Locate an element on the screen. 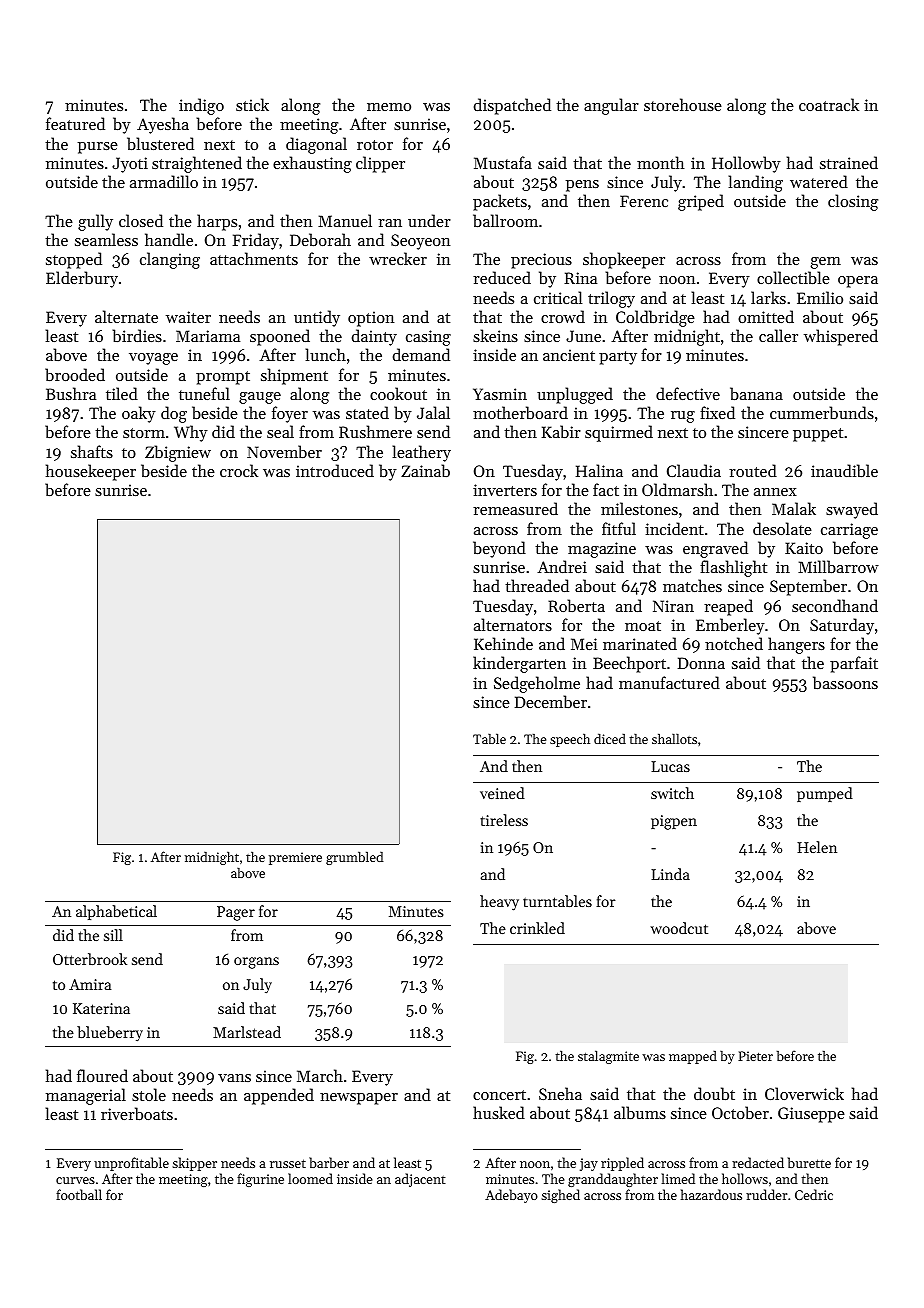 Image resolution: width=924 pixels, height=1308 pixels. memo is located at coordinates (389, 107).
